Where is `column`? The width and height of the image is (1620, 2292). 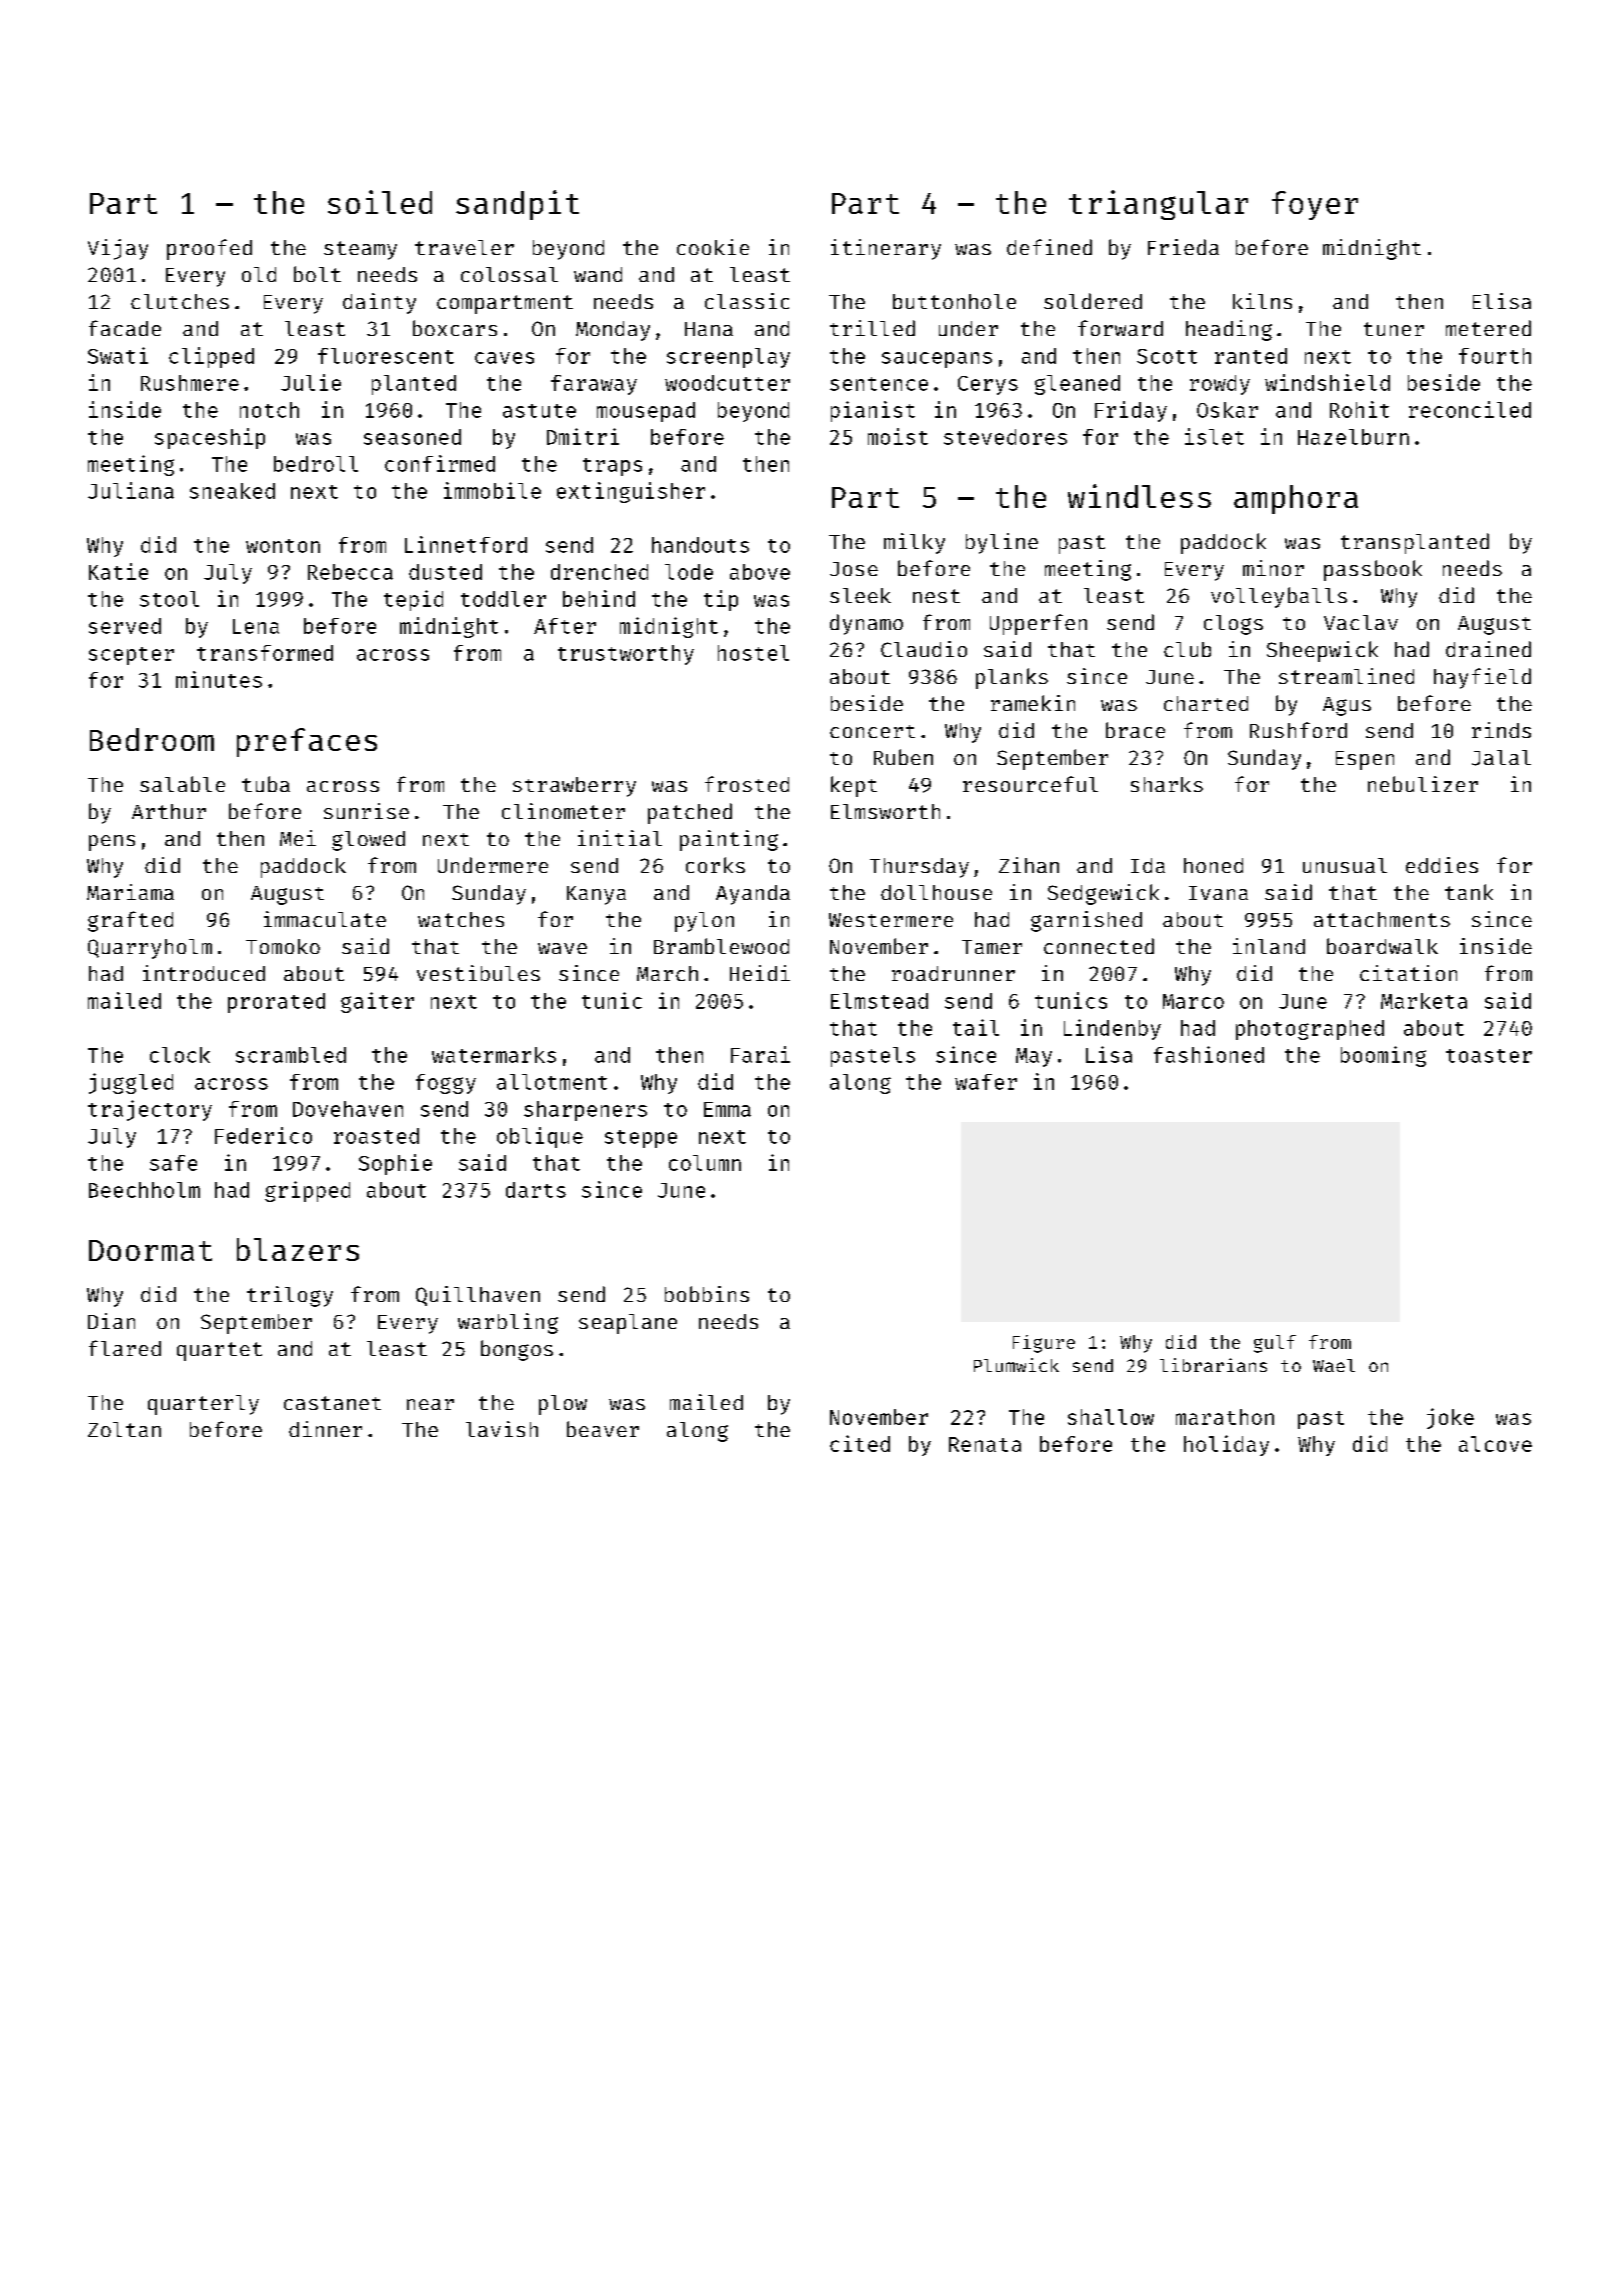 column is located at coordinates (705, 1163).
